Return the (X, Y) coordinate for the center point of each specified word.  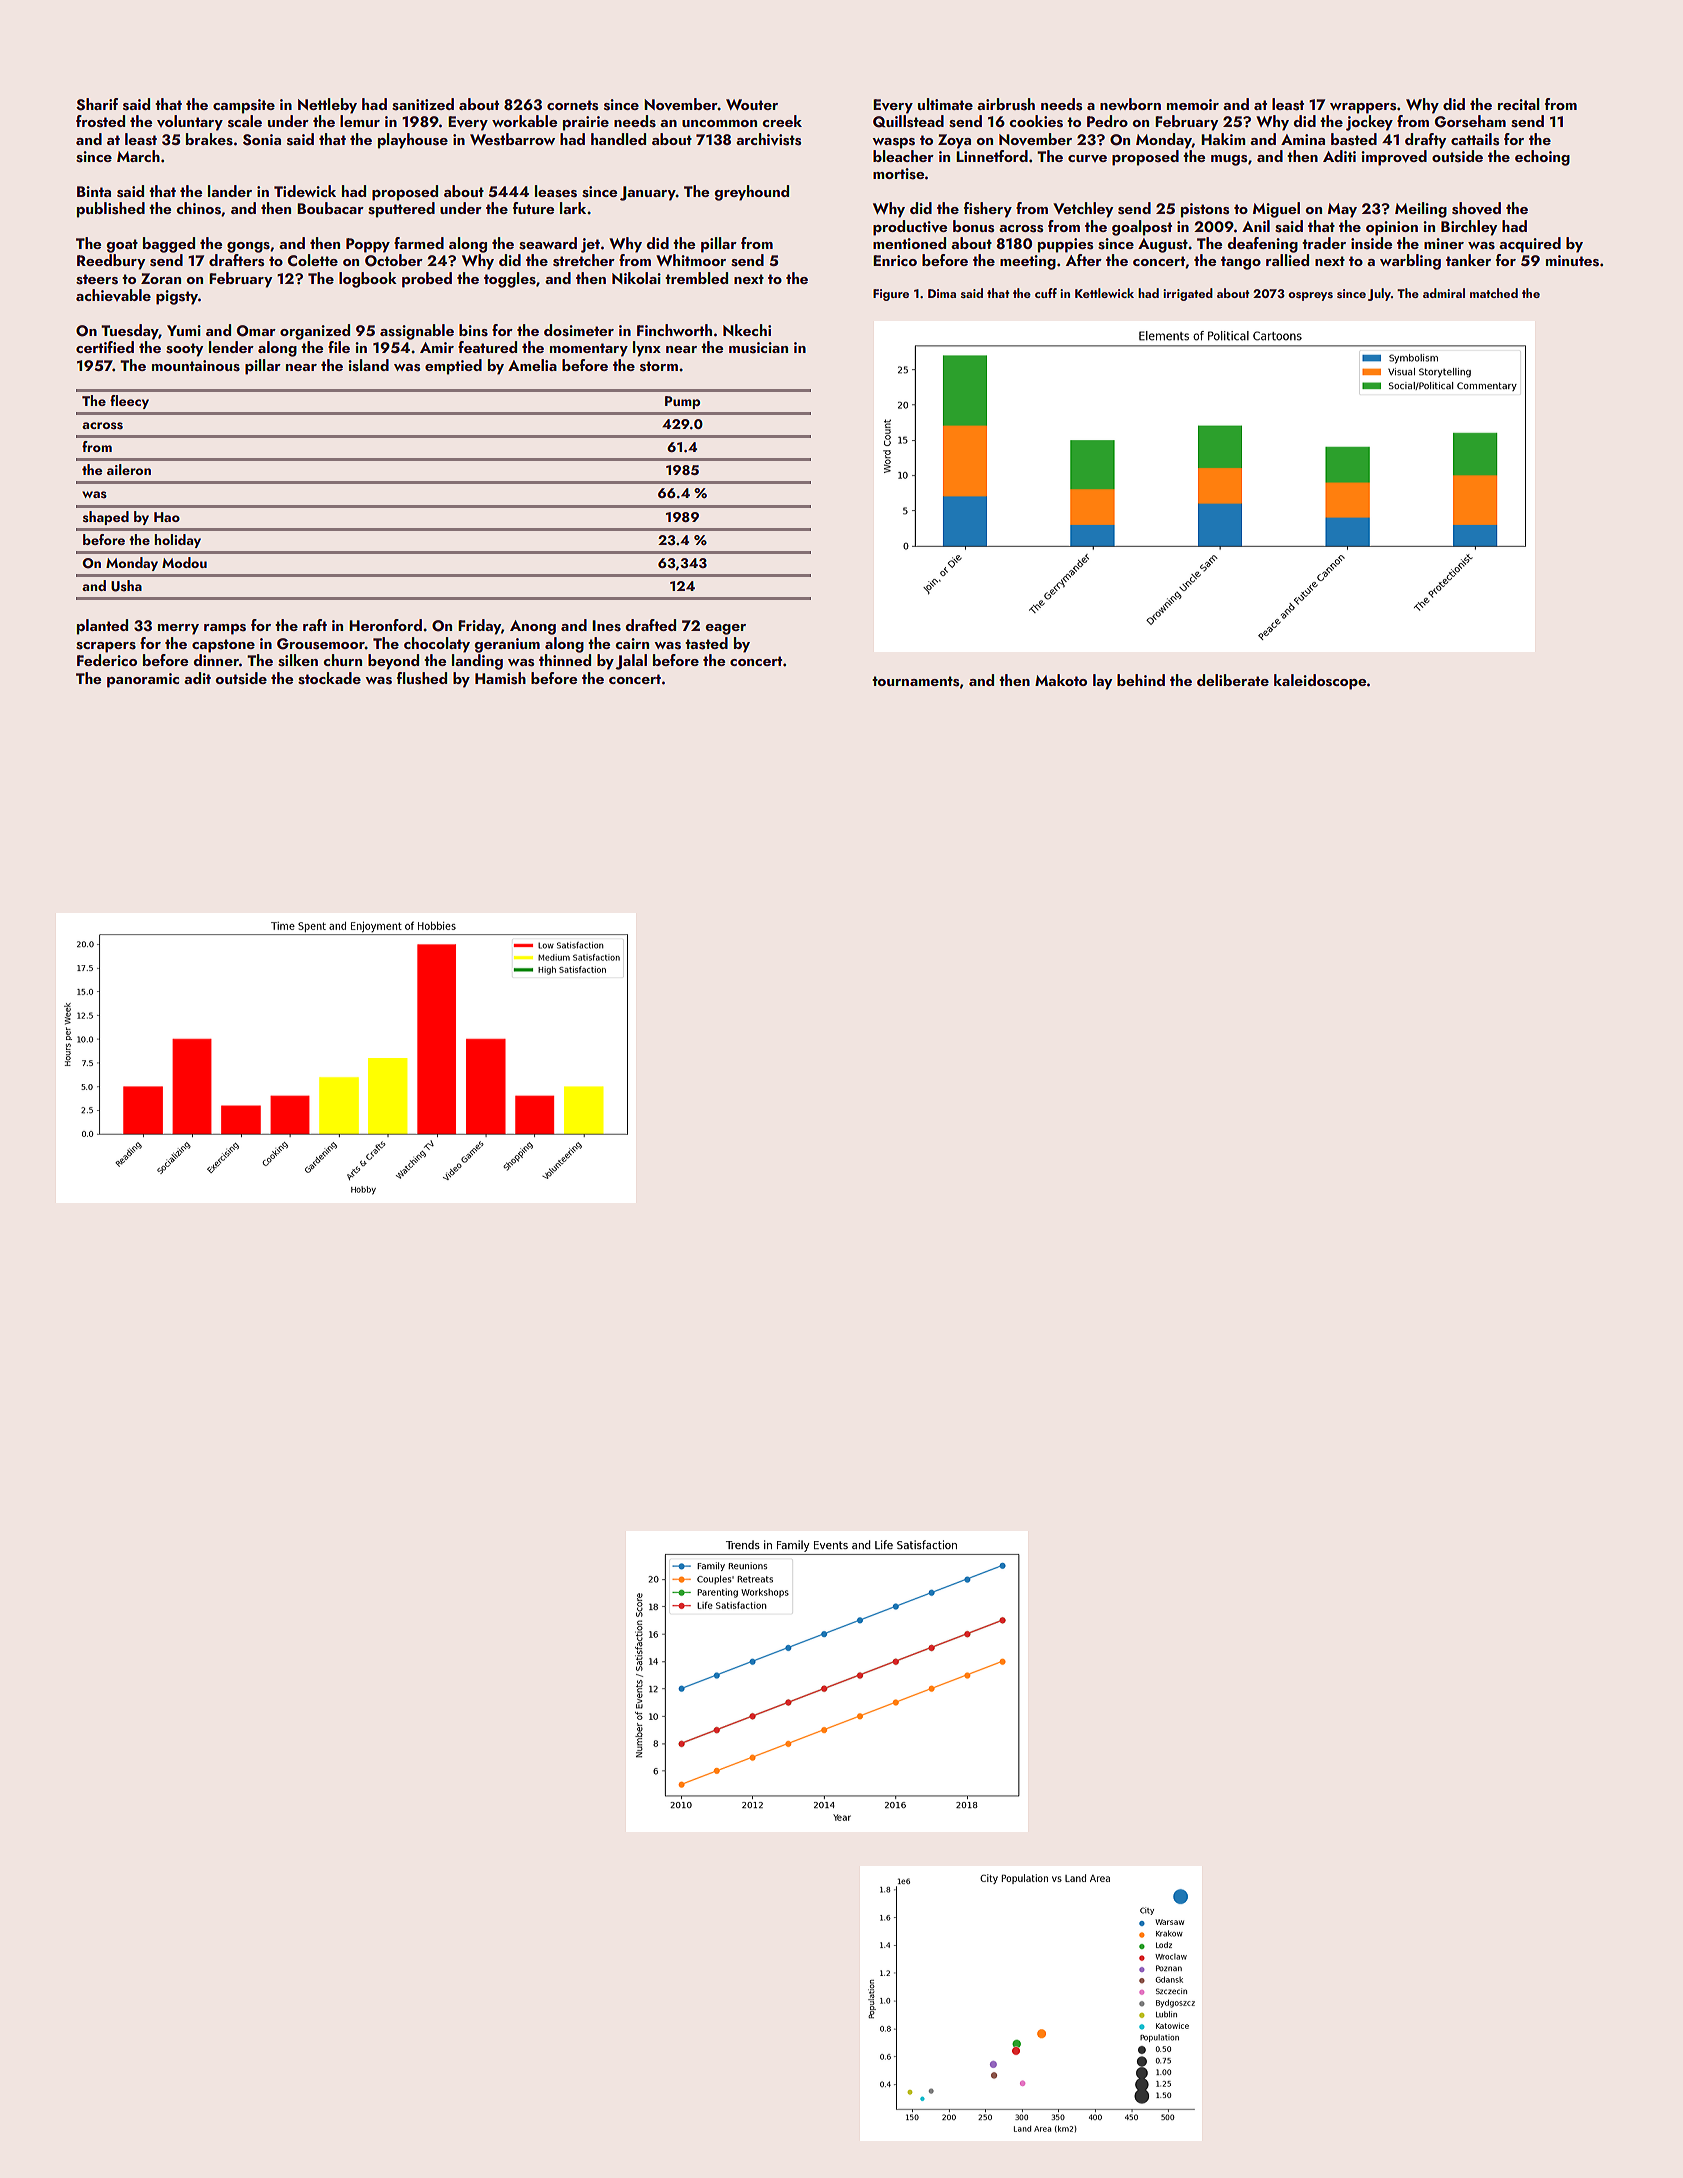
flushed (422, 678)
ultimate (945, 104)
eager (725, 629)
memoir (1193, 104)
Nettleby (327, 106)
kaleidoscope (1320, 682)
